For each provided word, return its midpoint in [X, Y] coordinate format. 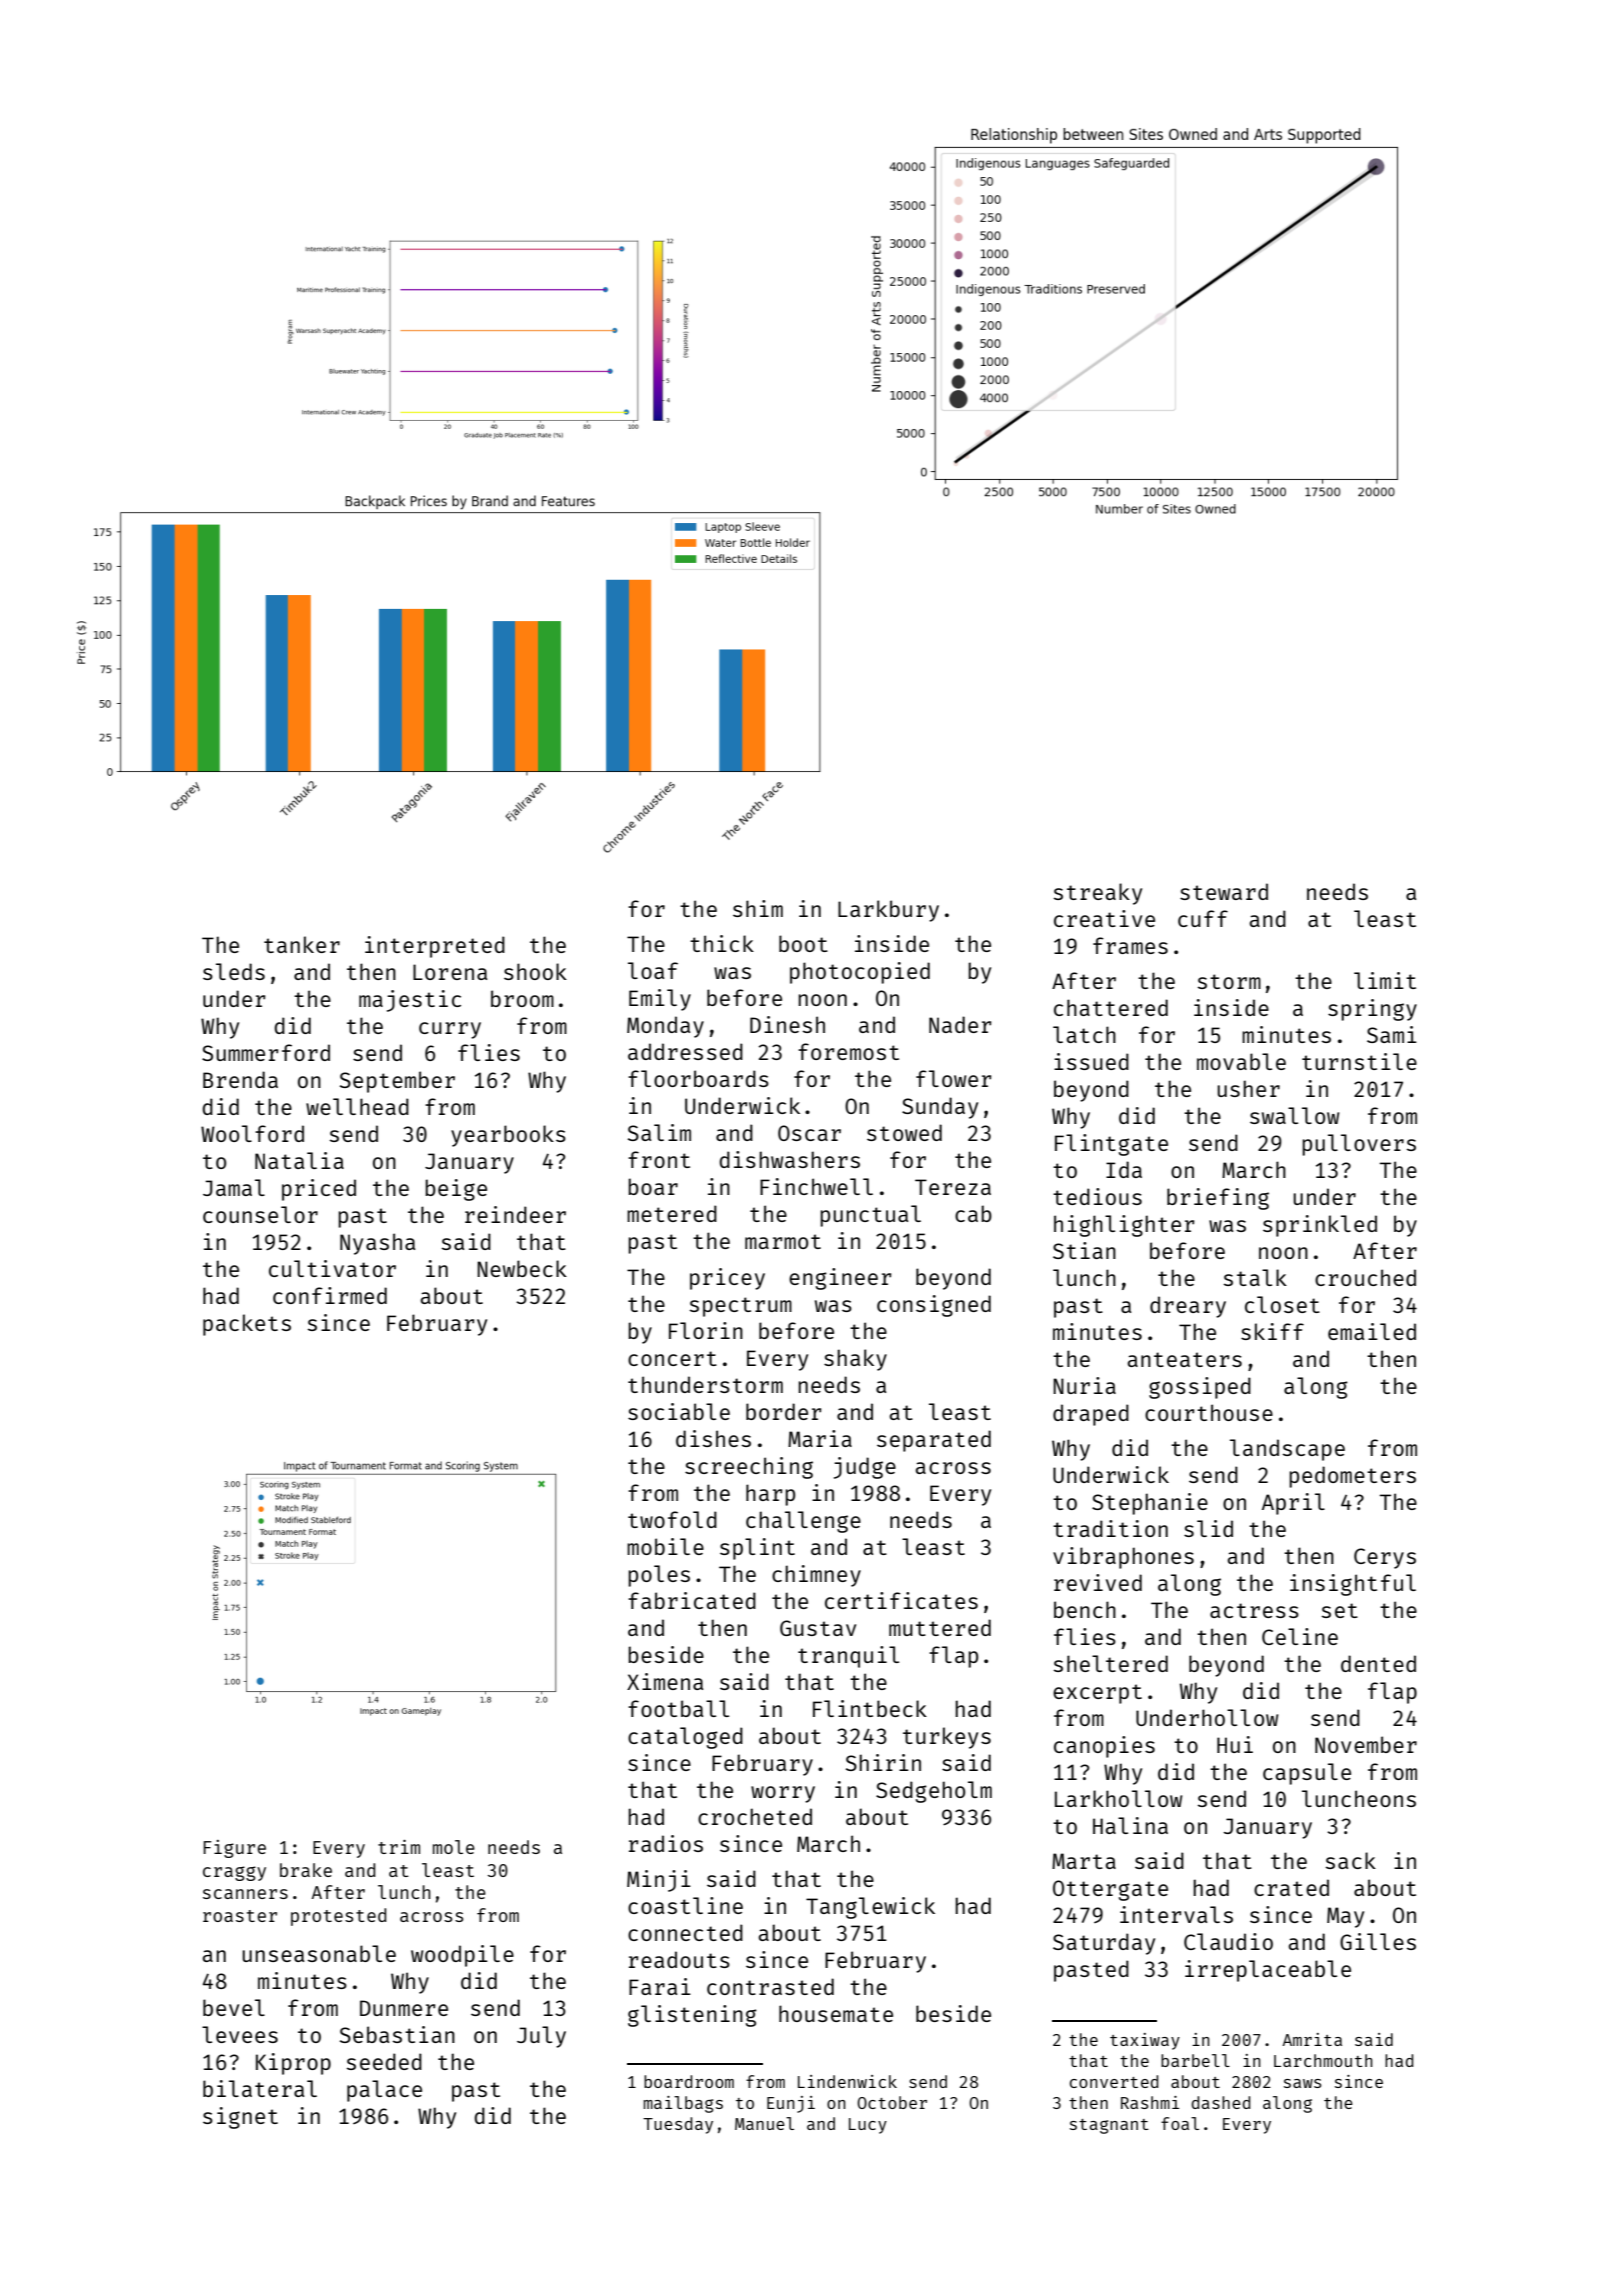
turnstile [1359, 1061]
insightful [1353, 1585]
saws [1302, 2083]
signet [240, 2118]
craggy [234, 1873]
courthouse [1209, 1412]
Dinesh [787, 1024]
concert [672, 1358]
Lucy [868, 2126]
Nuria [1084, 1385]
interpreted [435, 947]
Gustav [818, 1628]
